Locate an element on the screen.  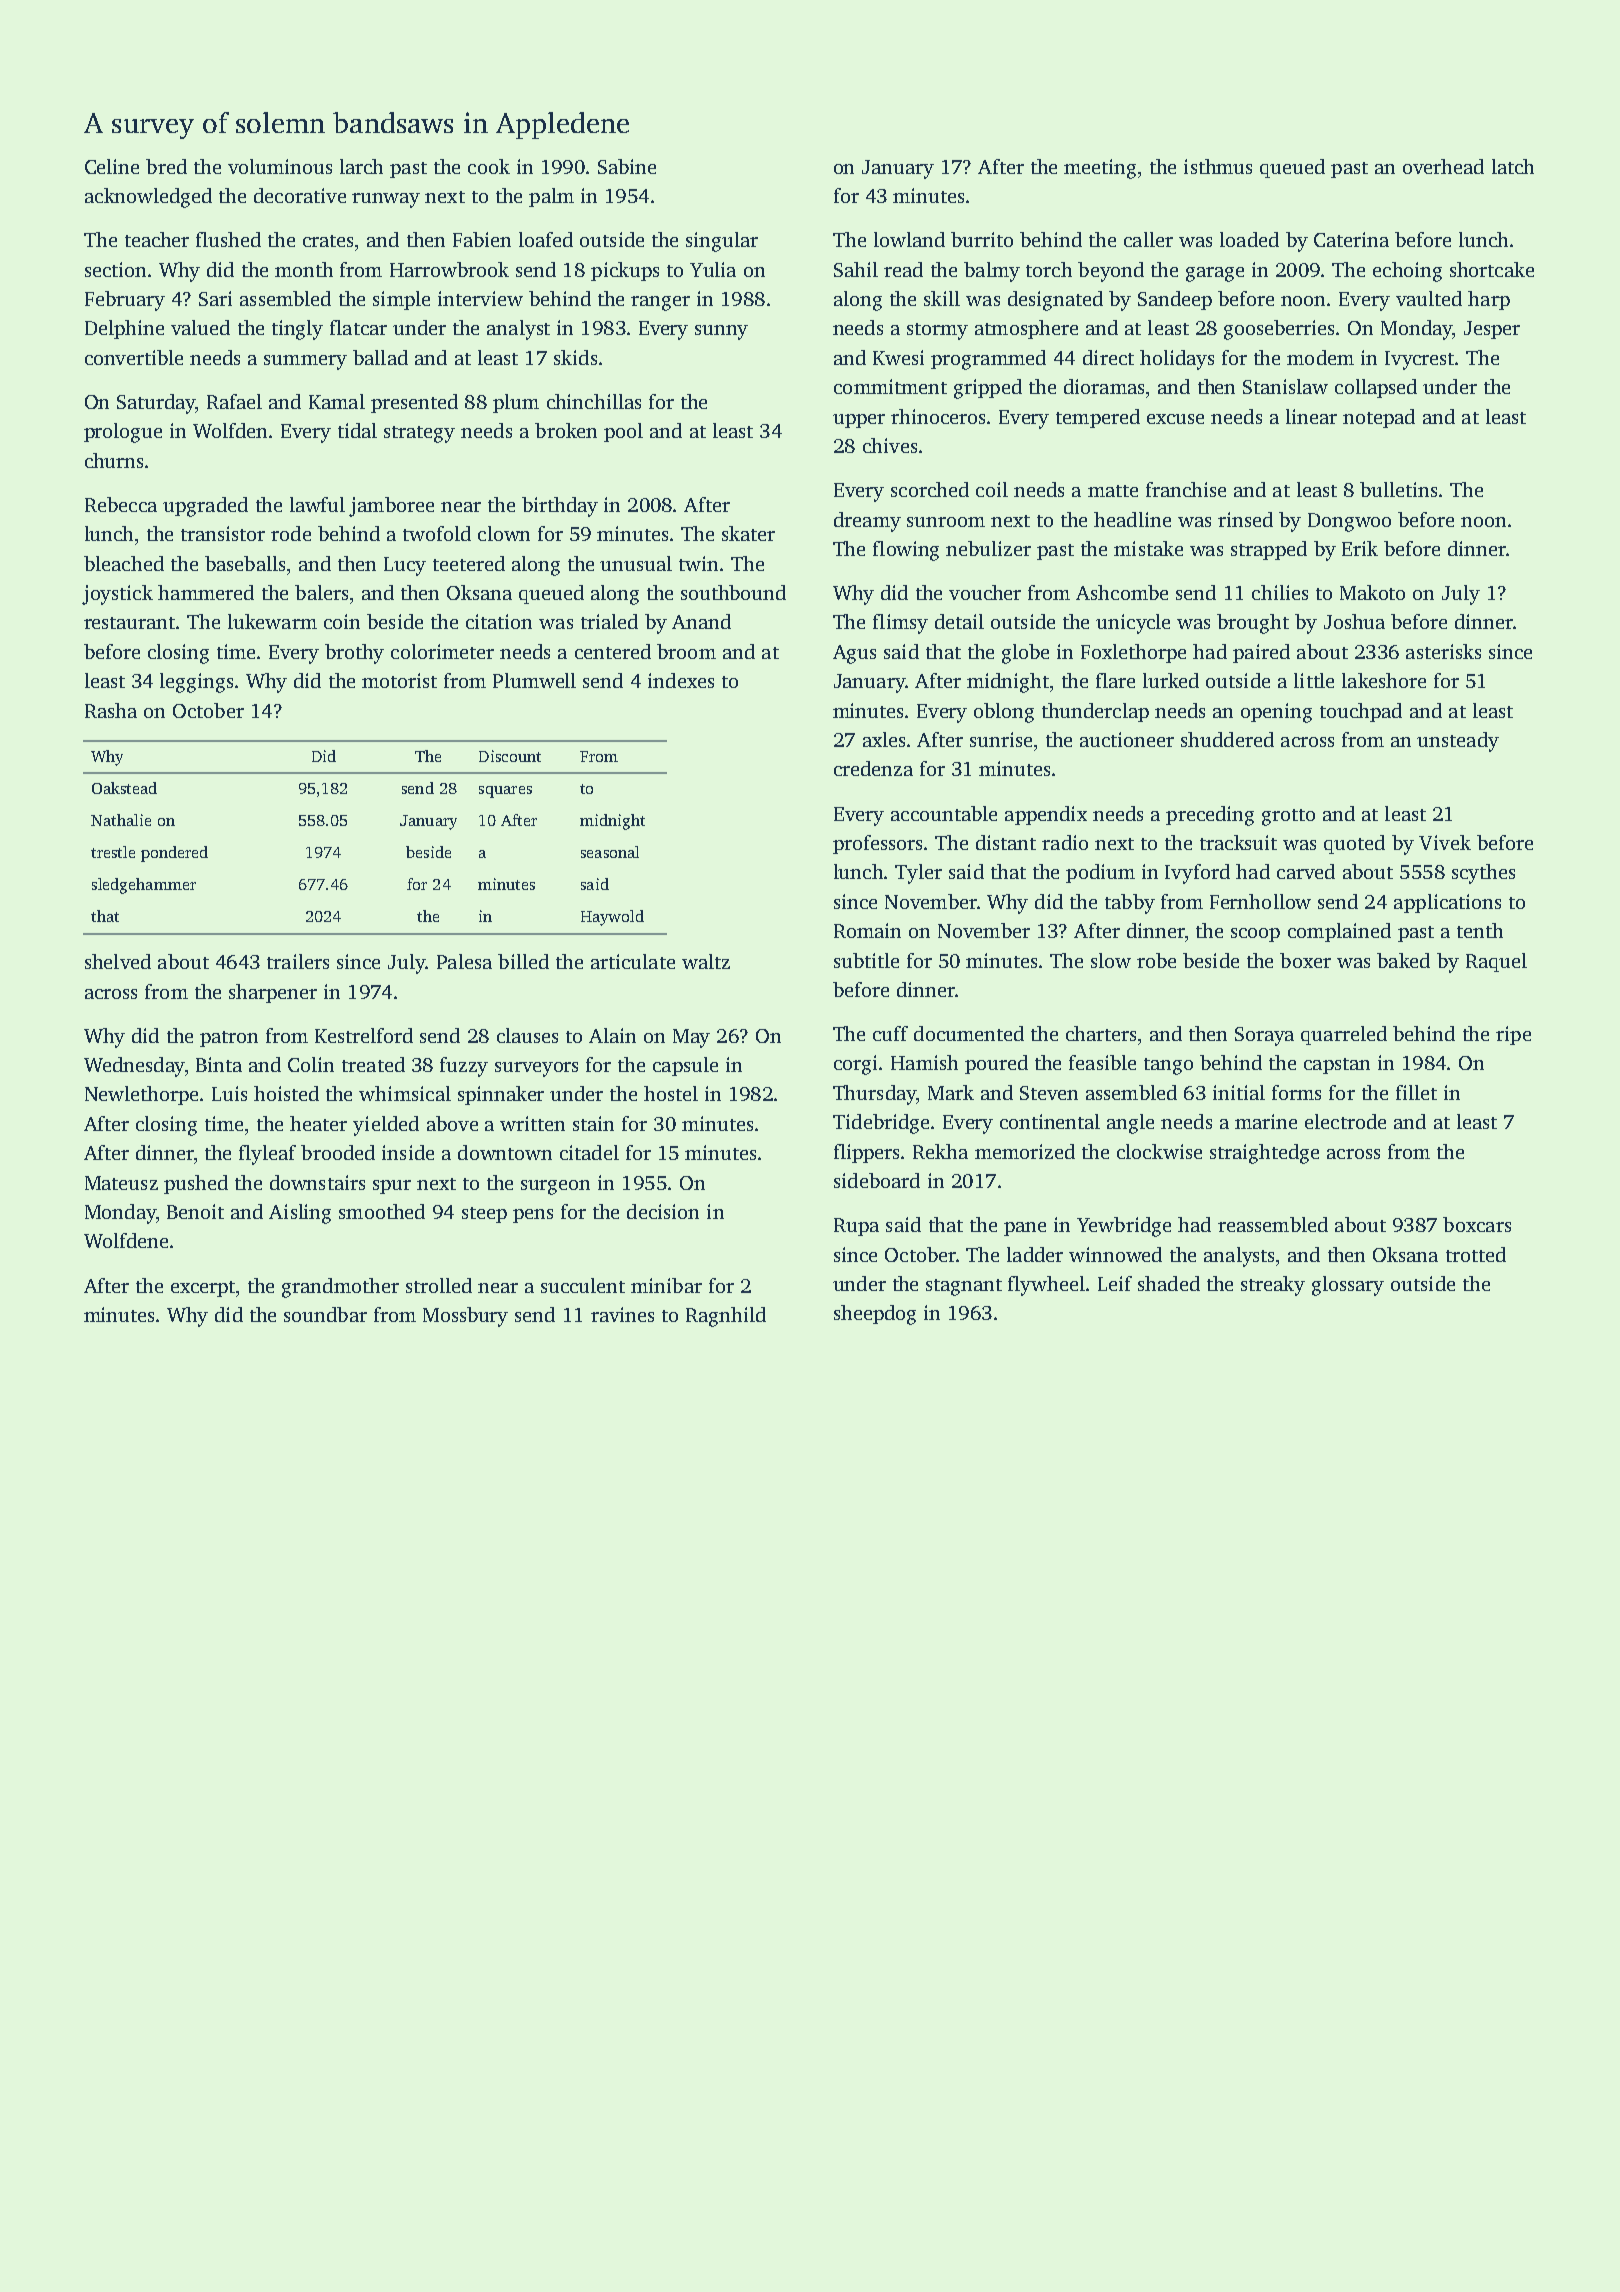
Mossbury is located at coordinates (465, 1317).
